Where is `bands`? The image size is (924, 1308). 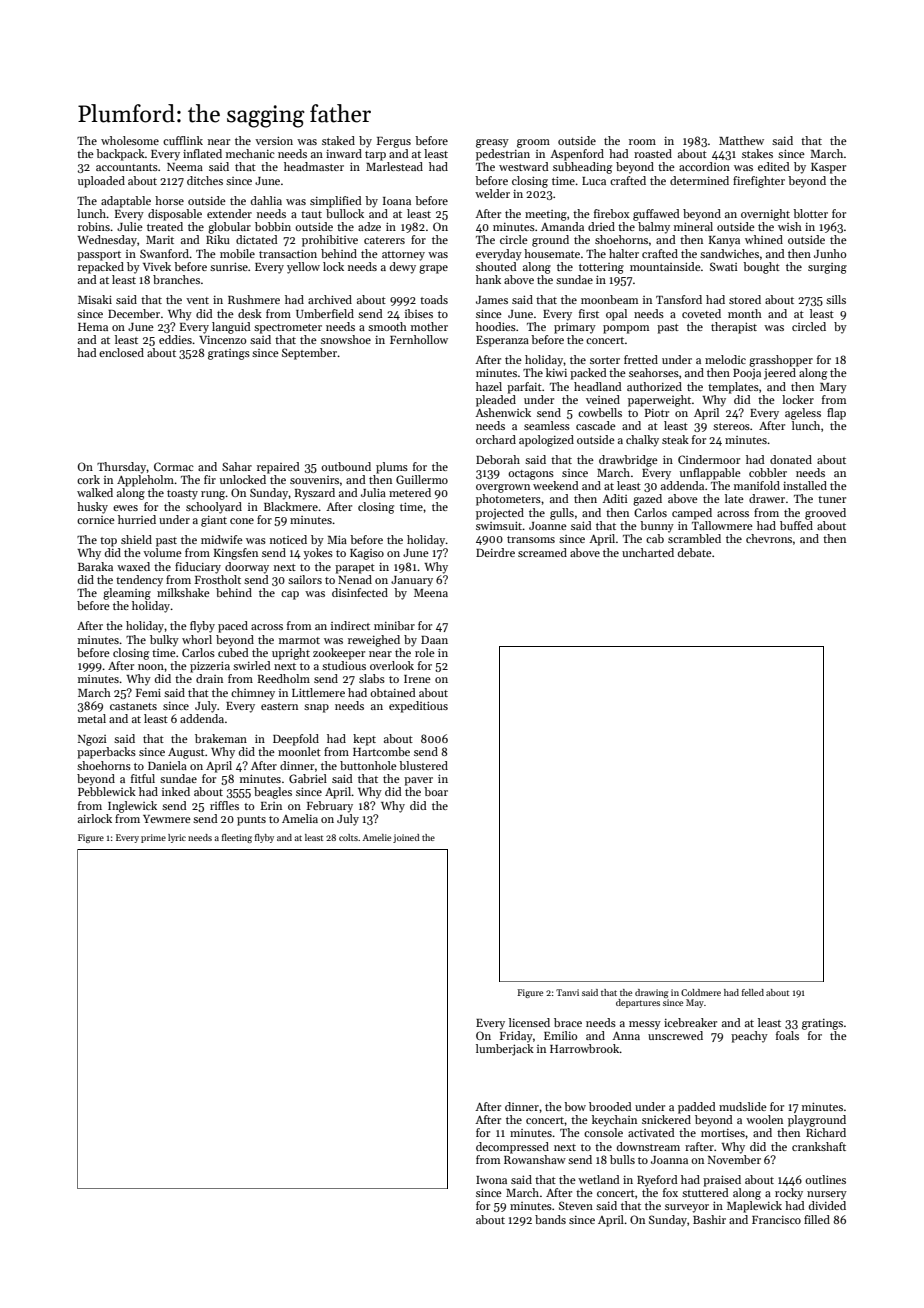
bands is located at coordinates (550, 1219).
